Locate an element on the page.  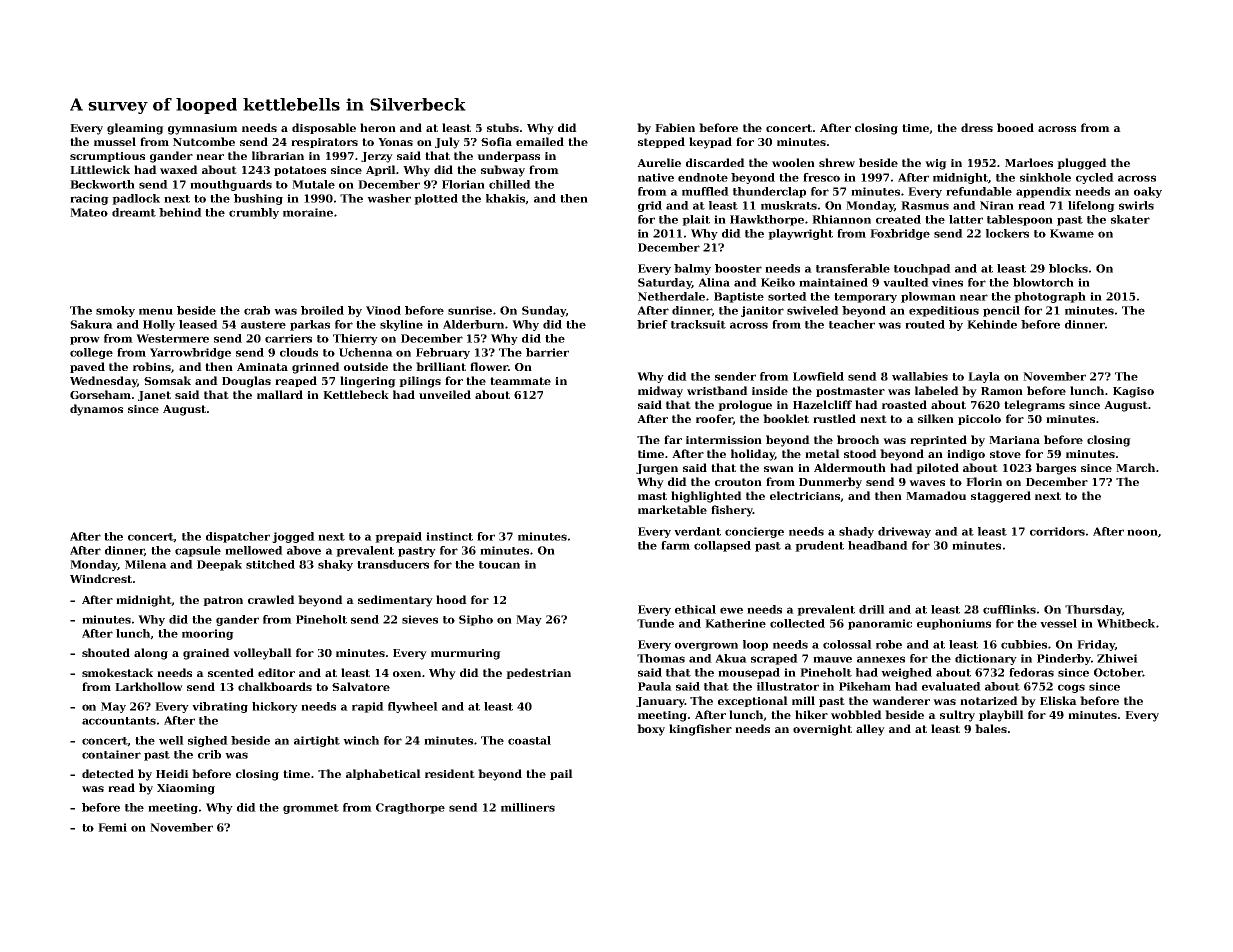
Femi is located at coordinates (112, 827).
